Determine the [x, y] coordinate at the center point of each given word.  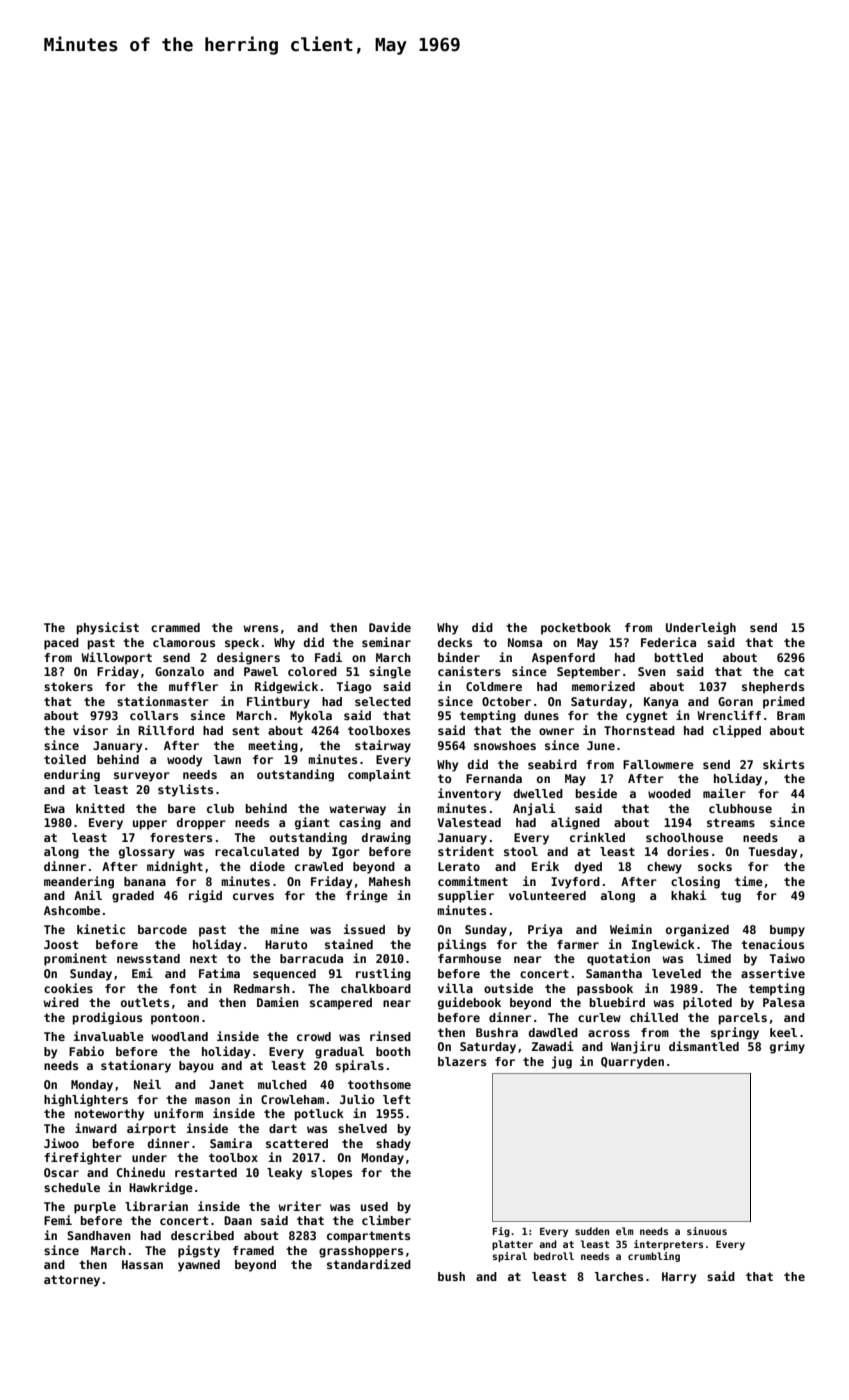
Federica [668, 642]
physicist [108, 628]
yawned [199, 1266]
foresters [181, 837]
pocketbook [576, 629]
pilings [462, 945]
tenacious [772, 944]
